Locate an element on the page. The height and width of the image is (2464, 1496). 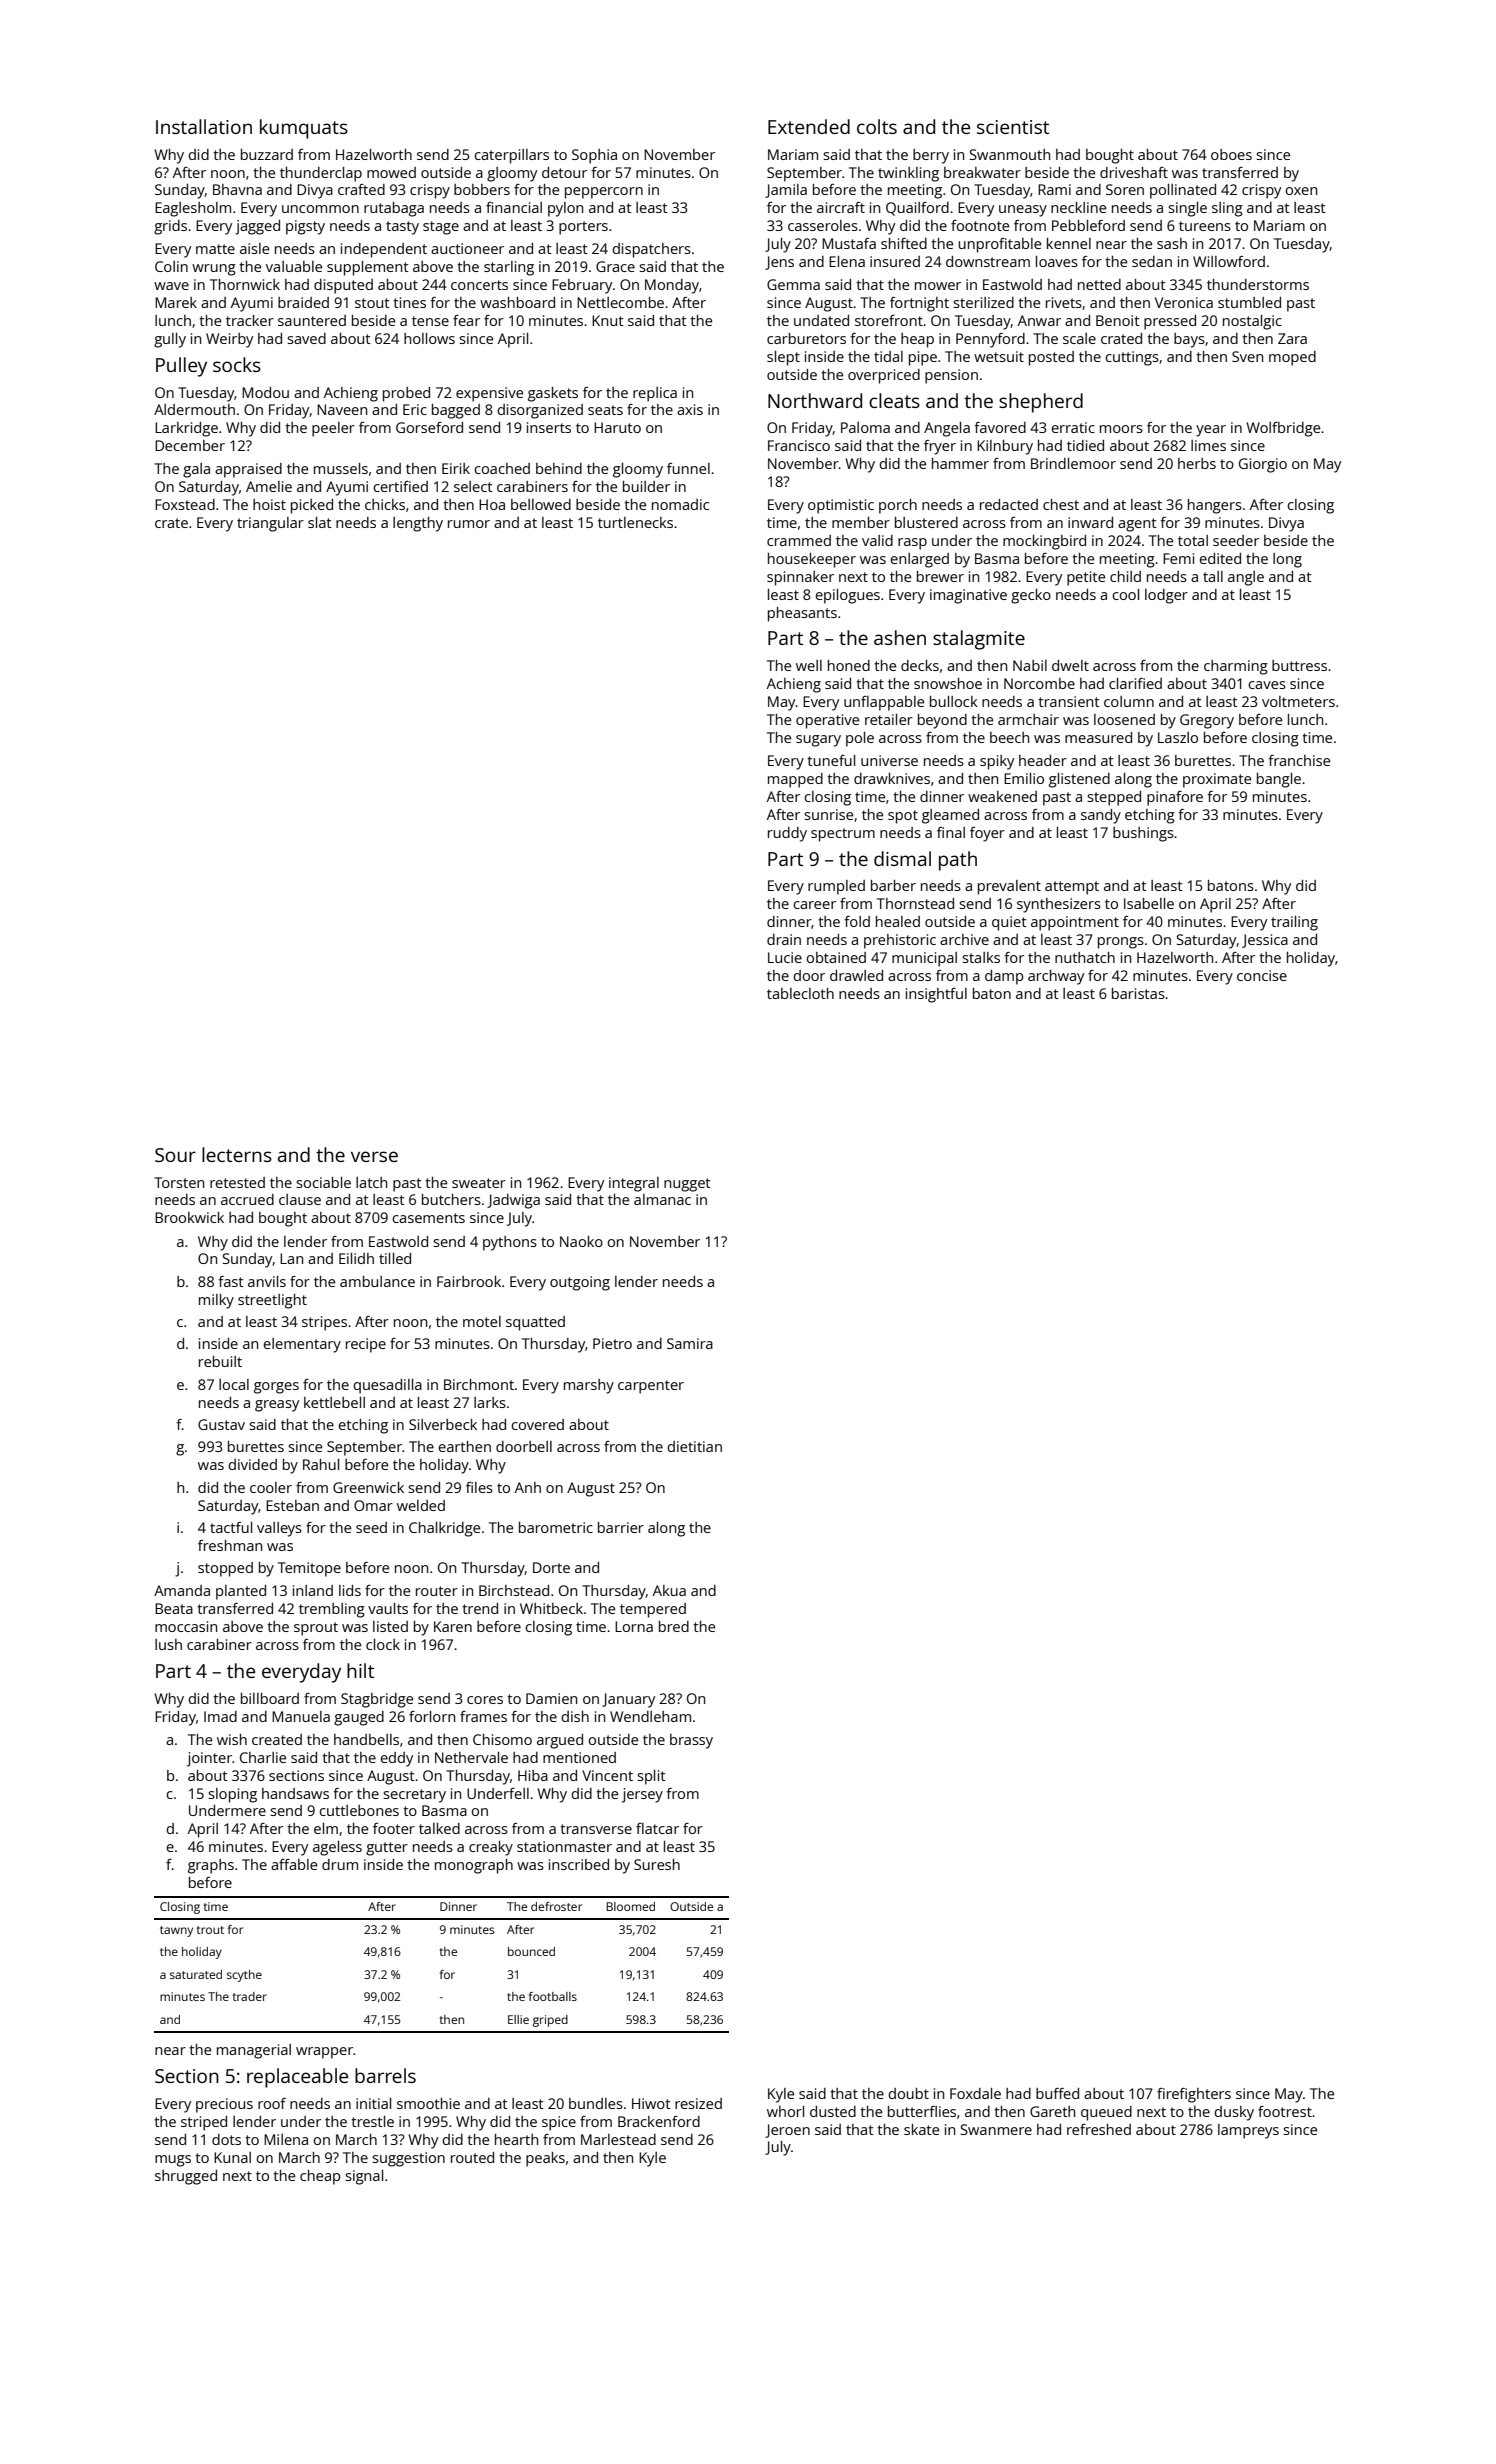
Extended is located at coordinates (809, 126).
